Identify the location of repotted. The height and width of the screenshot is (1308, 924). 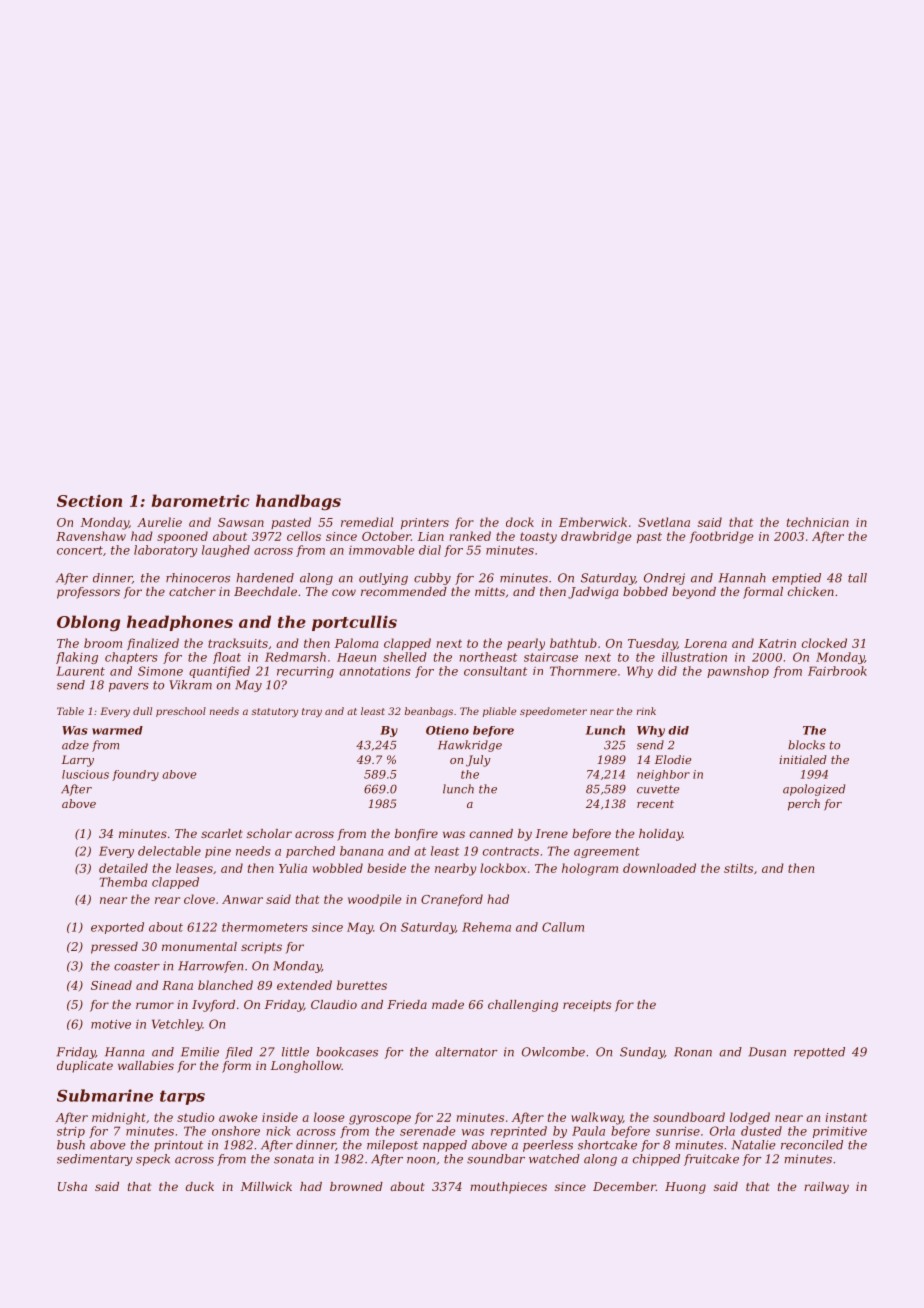
(819, 1053).
